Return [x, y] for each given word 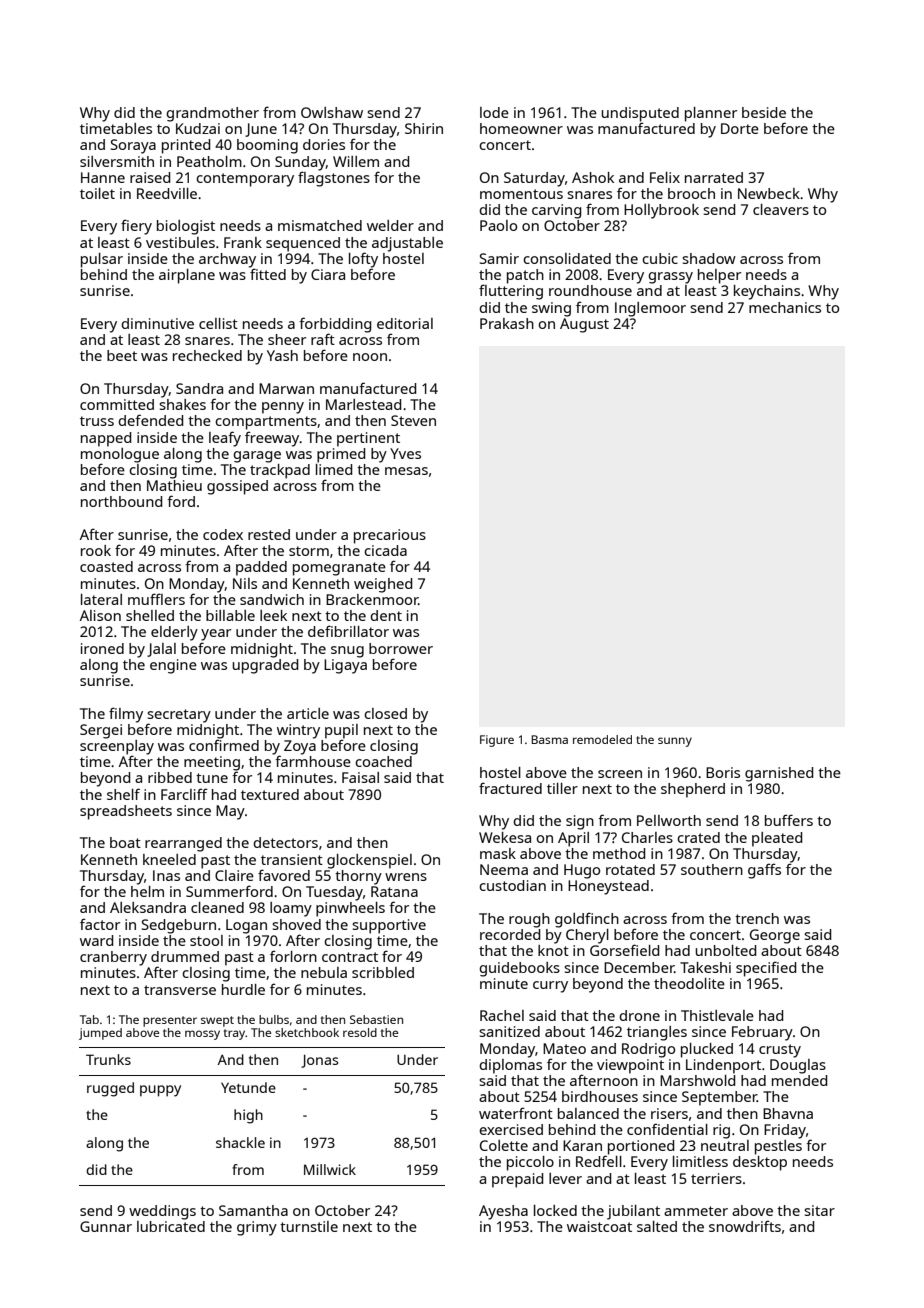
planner [711, 114]
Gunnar [106, 1226]
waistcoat [599, 1226]
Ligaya [345, 666]
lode [494, 112]
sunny [675, 742]
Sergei [101, 731]
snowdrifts [745, 1226]
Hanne [103, 177]
